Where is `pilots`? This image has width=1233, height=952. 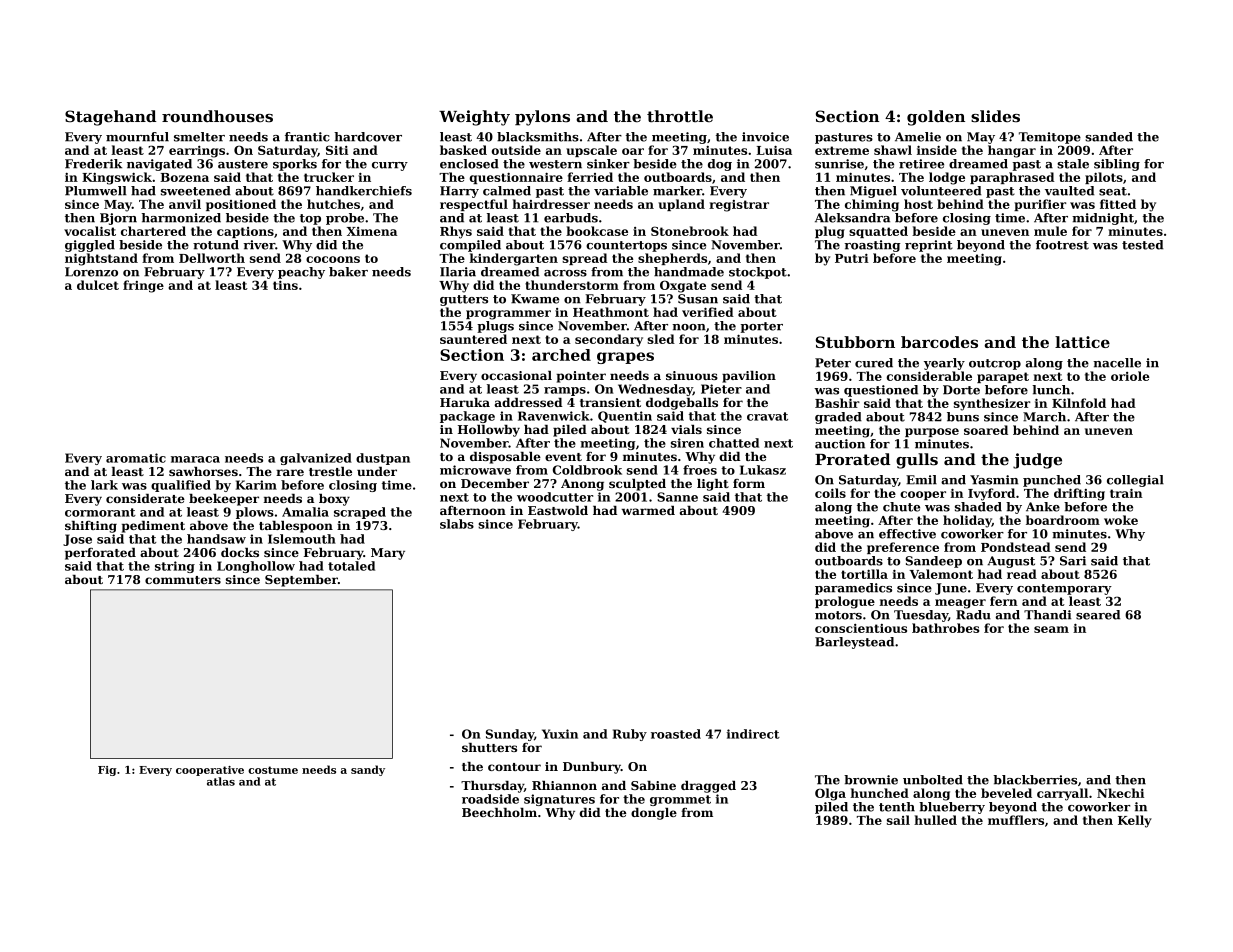 pilots is located at coordinates (1104, 178).
